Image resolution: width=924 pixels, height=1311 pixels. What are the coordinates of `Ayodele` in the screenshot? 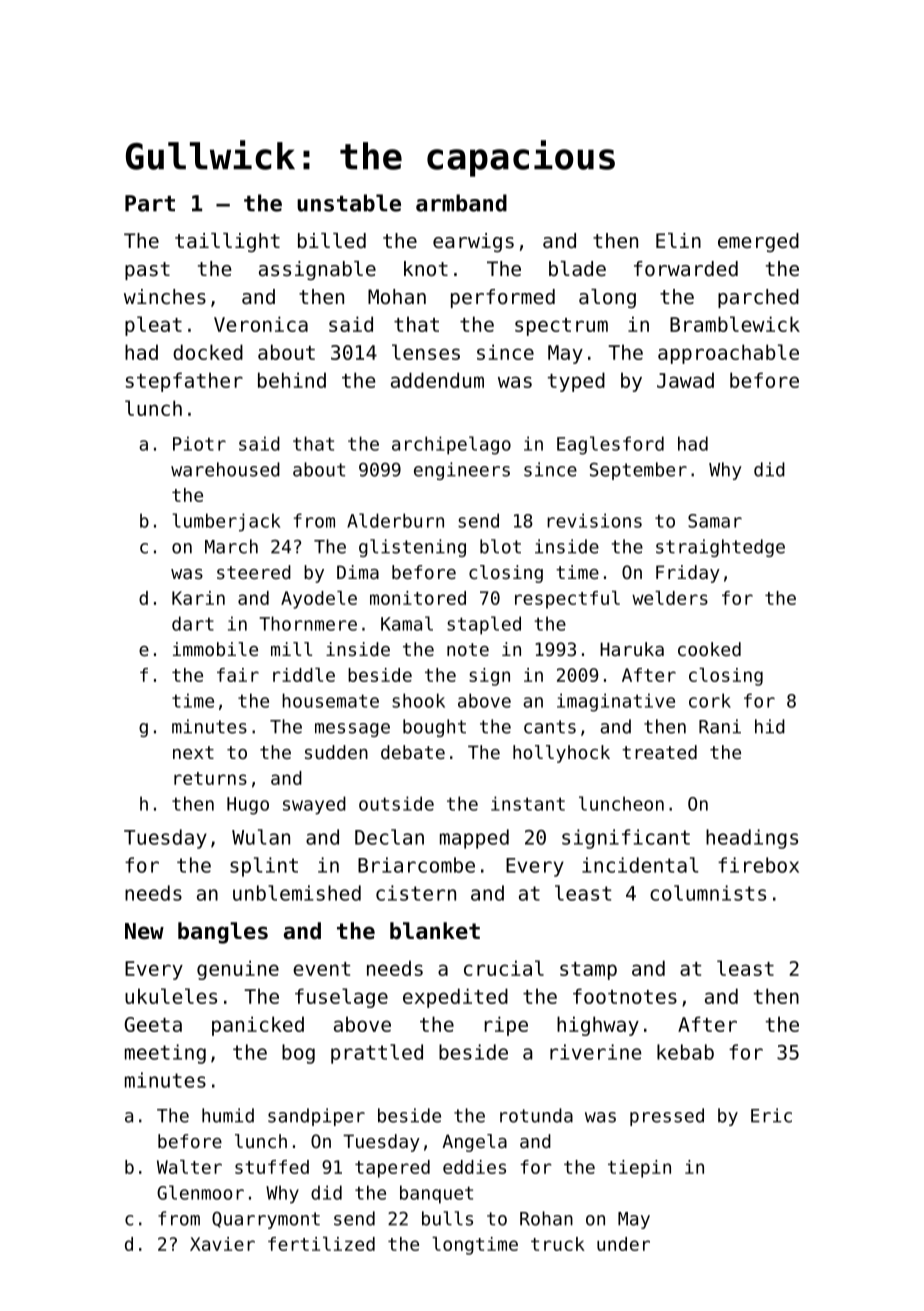 It's located at (319, 600).
